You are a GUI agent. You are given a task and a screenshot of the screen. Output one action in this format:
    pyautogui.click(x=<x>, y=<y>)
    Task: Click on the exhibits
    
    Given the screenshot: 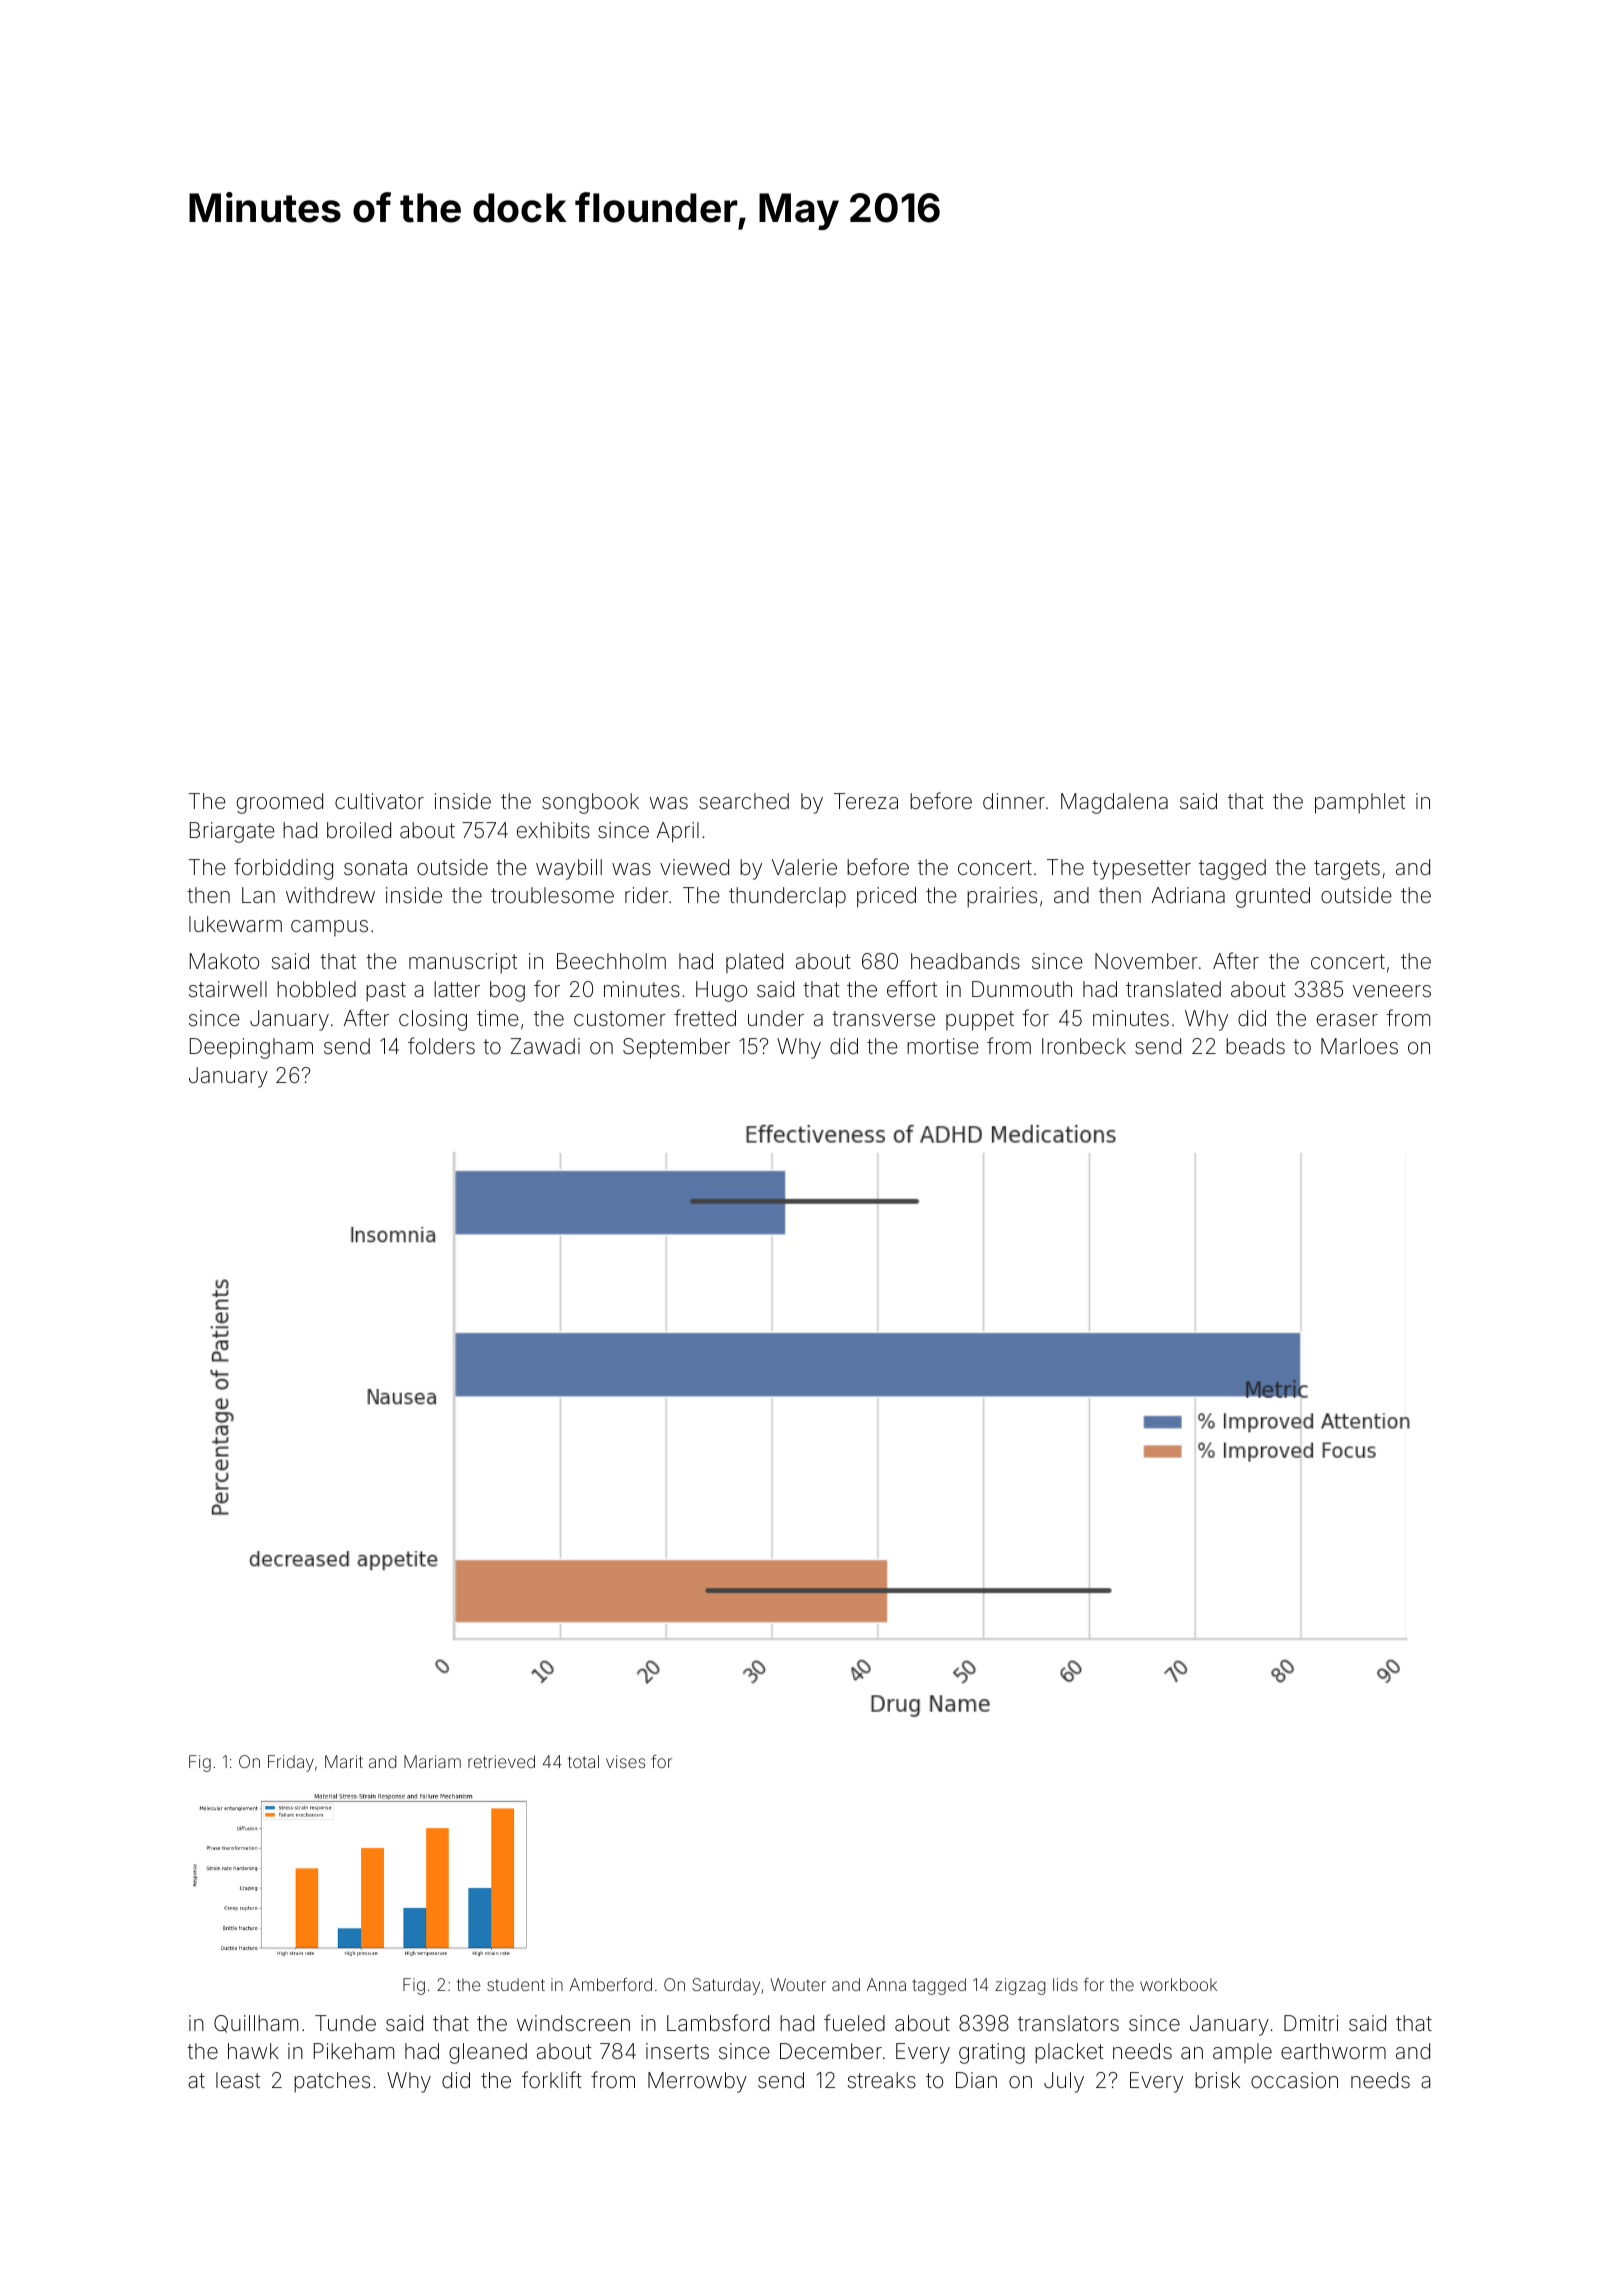 What is the action you would take?
    pyautogui.click(x=553, y=830)
